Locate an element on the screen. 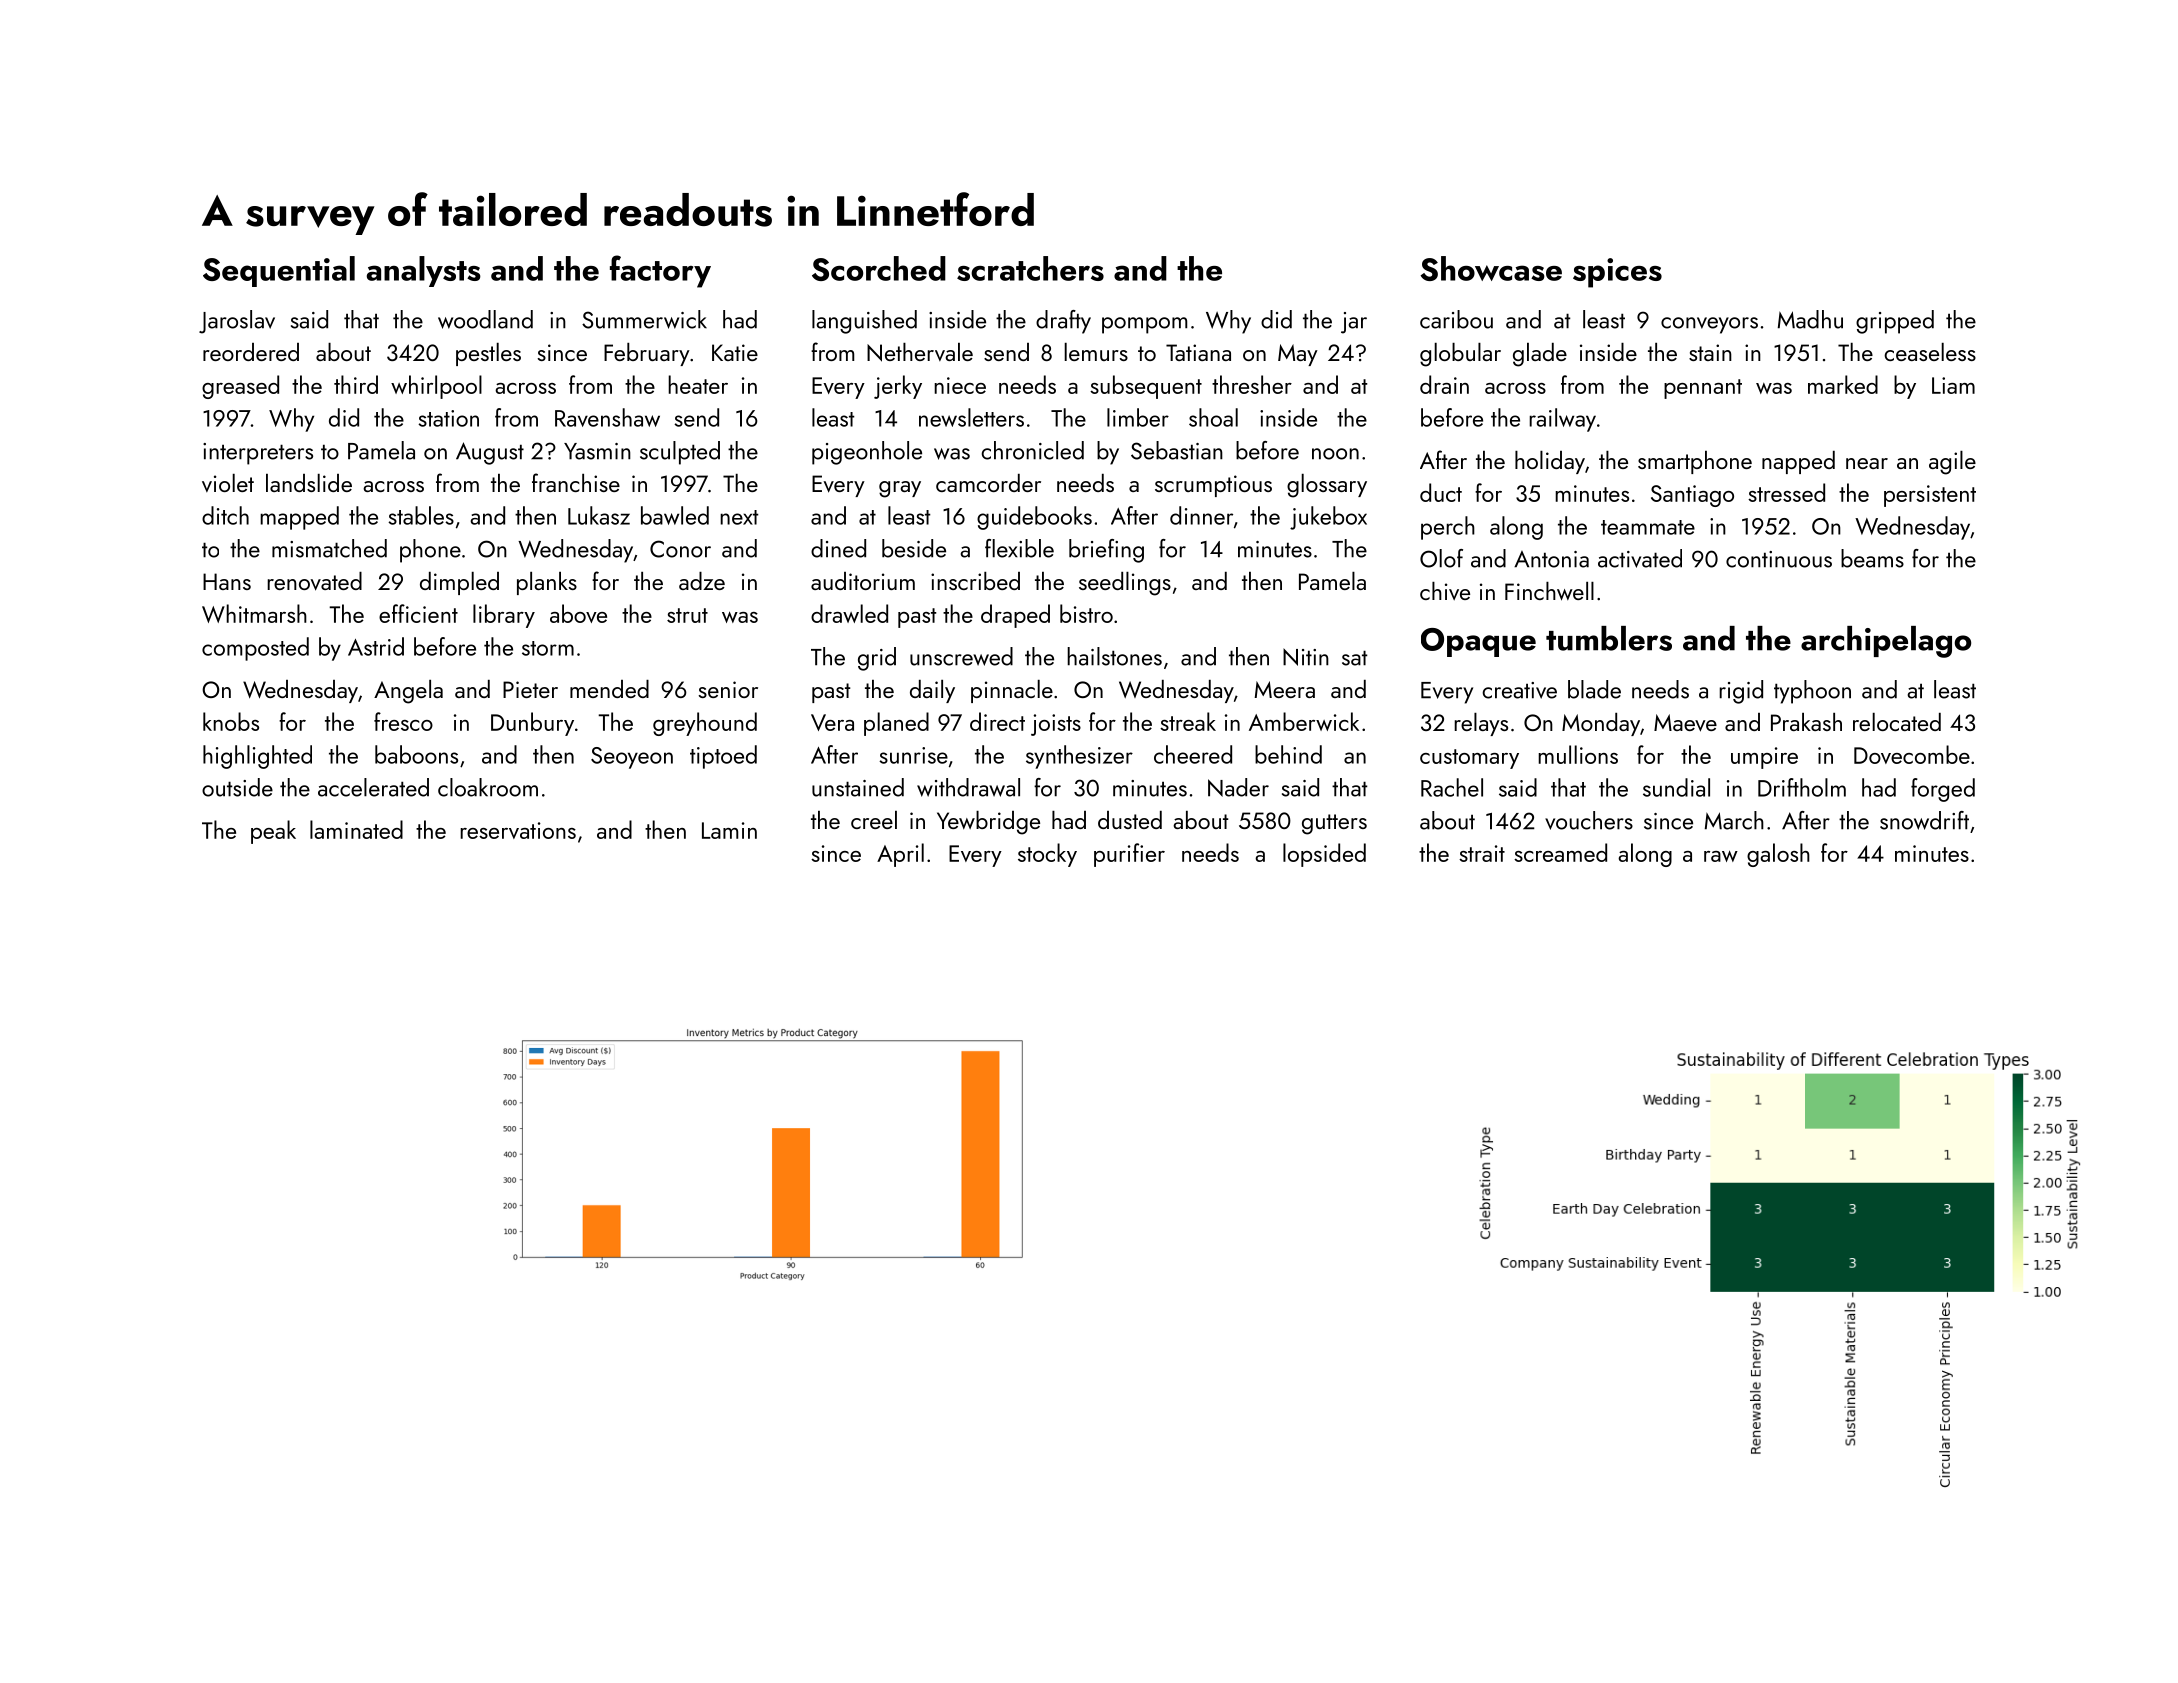 The width and height of the screenshot is (2178, 1683). Finchwell is located at coordinates (1549, 591).
